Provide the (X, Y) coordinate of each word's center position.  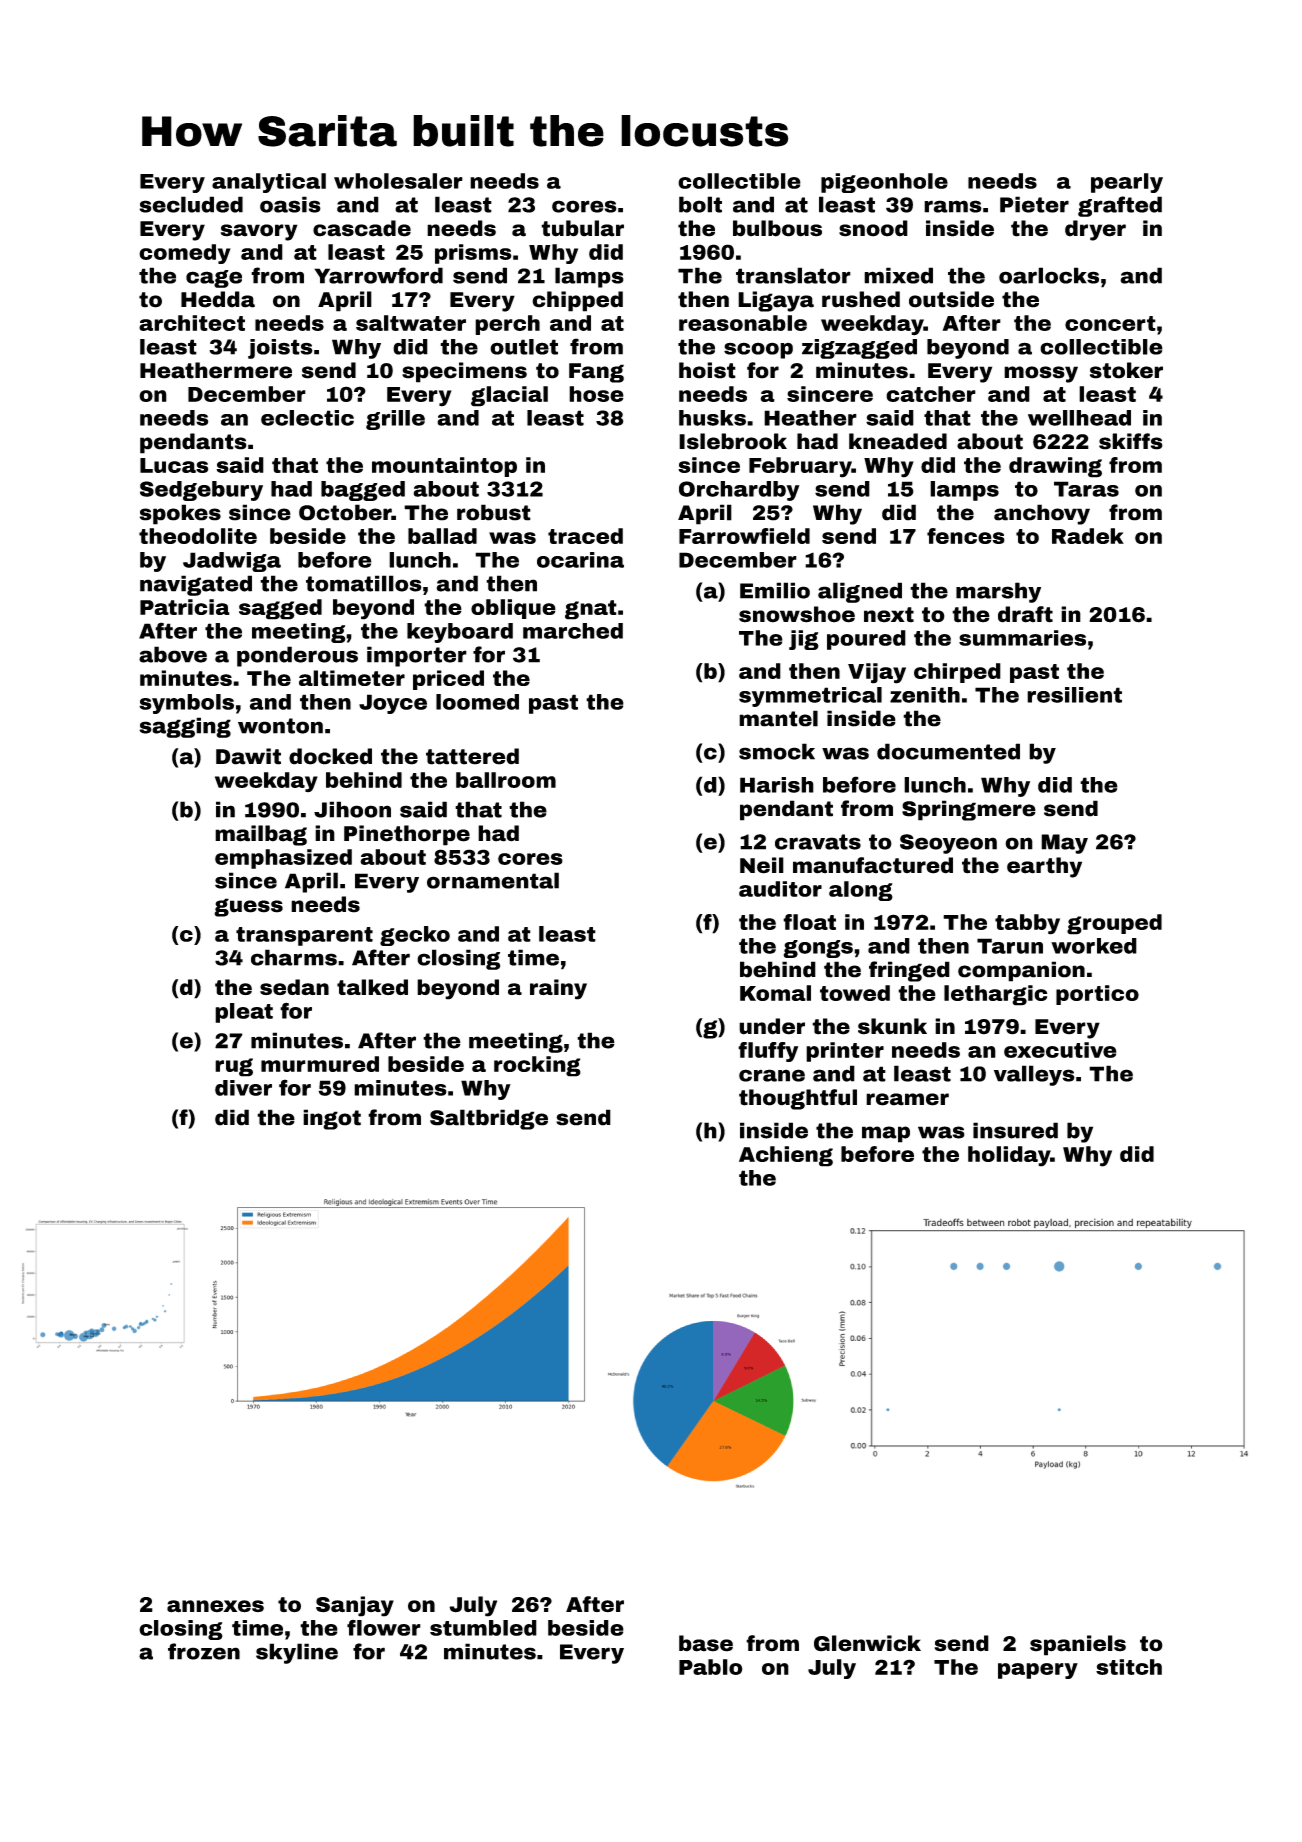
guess (248, 907)
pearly (1127, 183)
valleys (1034, 1075)
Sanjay (355, 1606)
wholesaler (398, 181)
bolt (700, 204)
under (772, 1026)
